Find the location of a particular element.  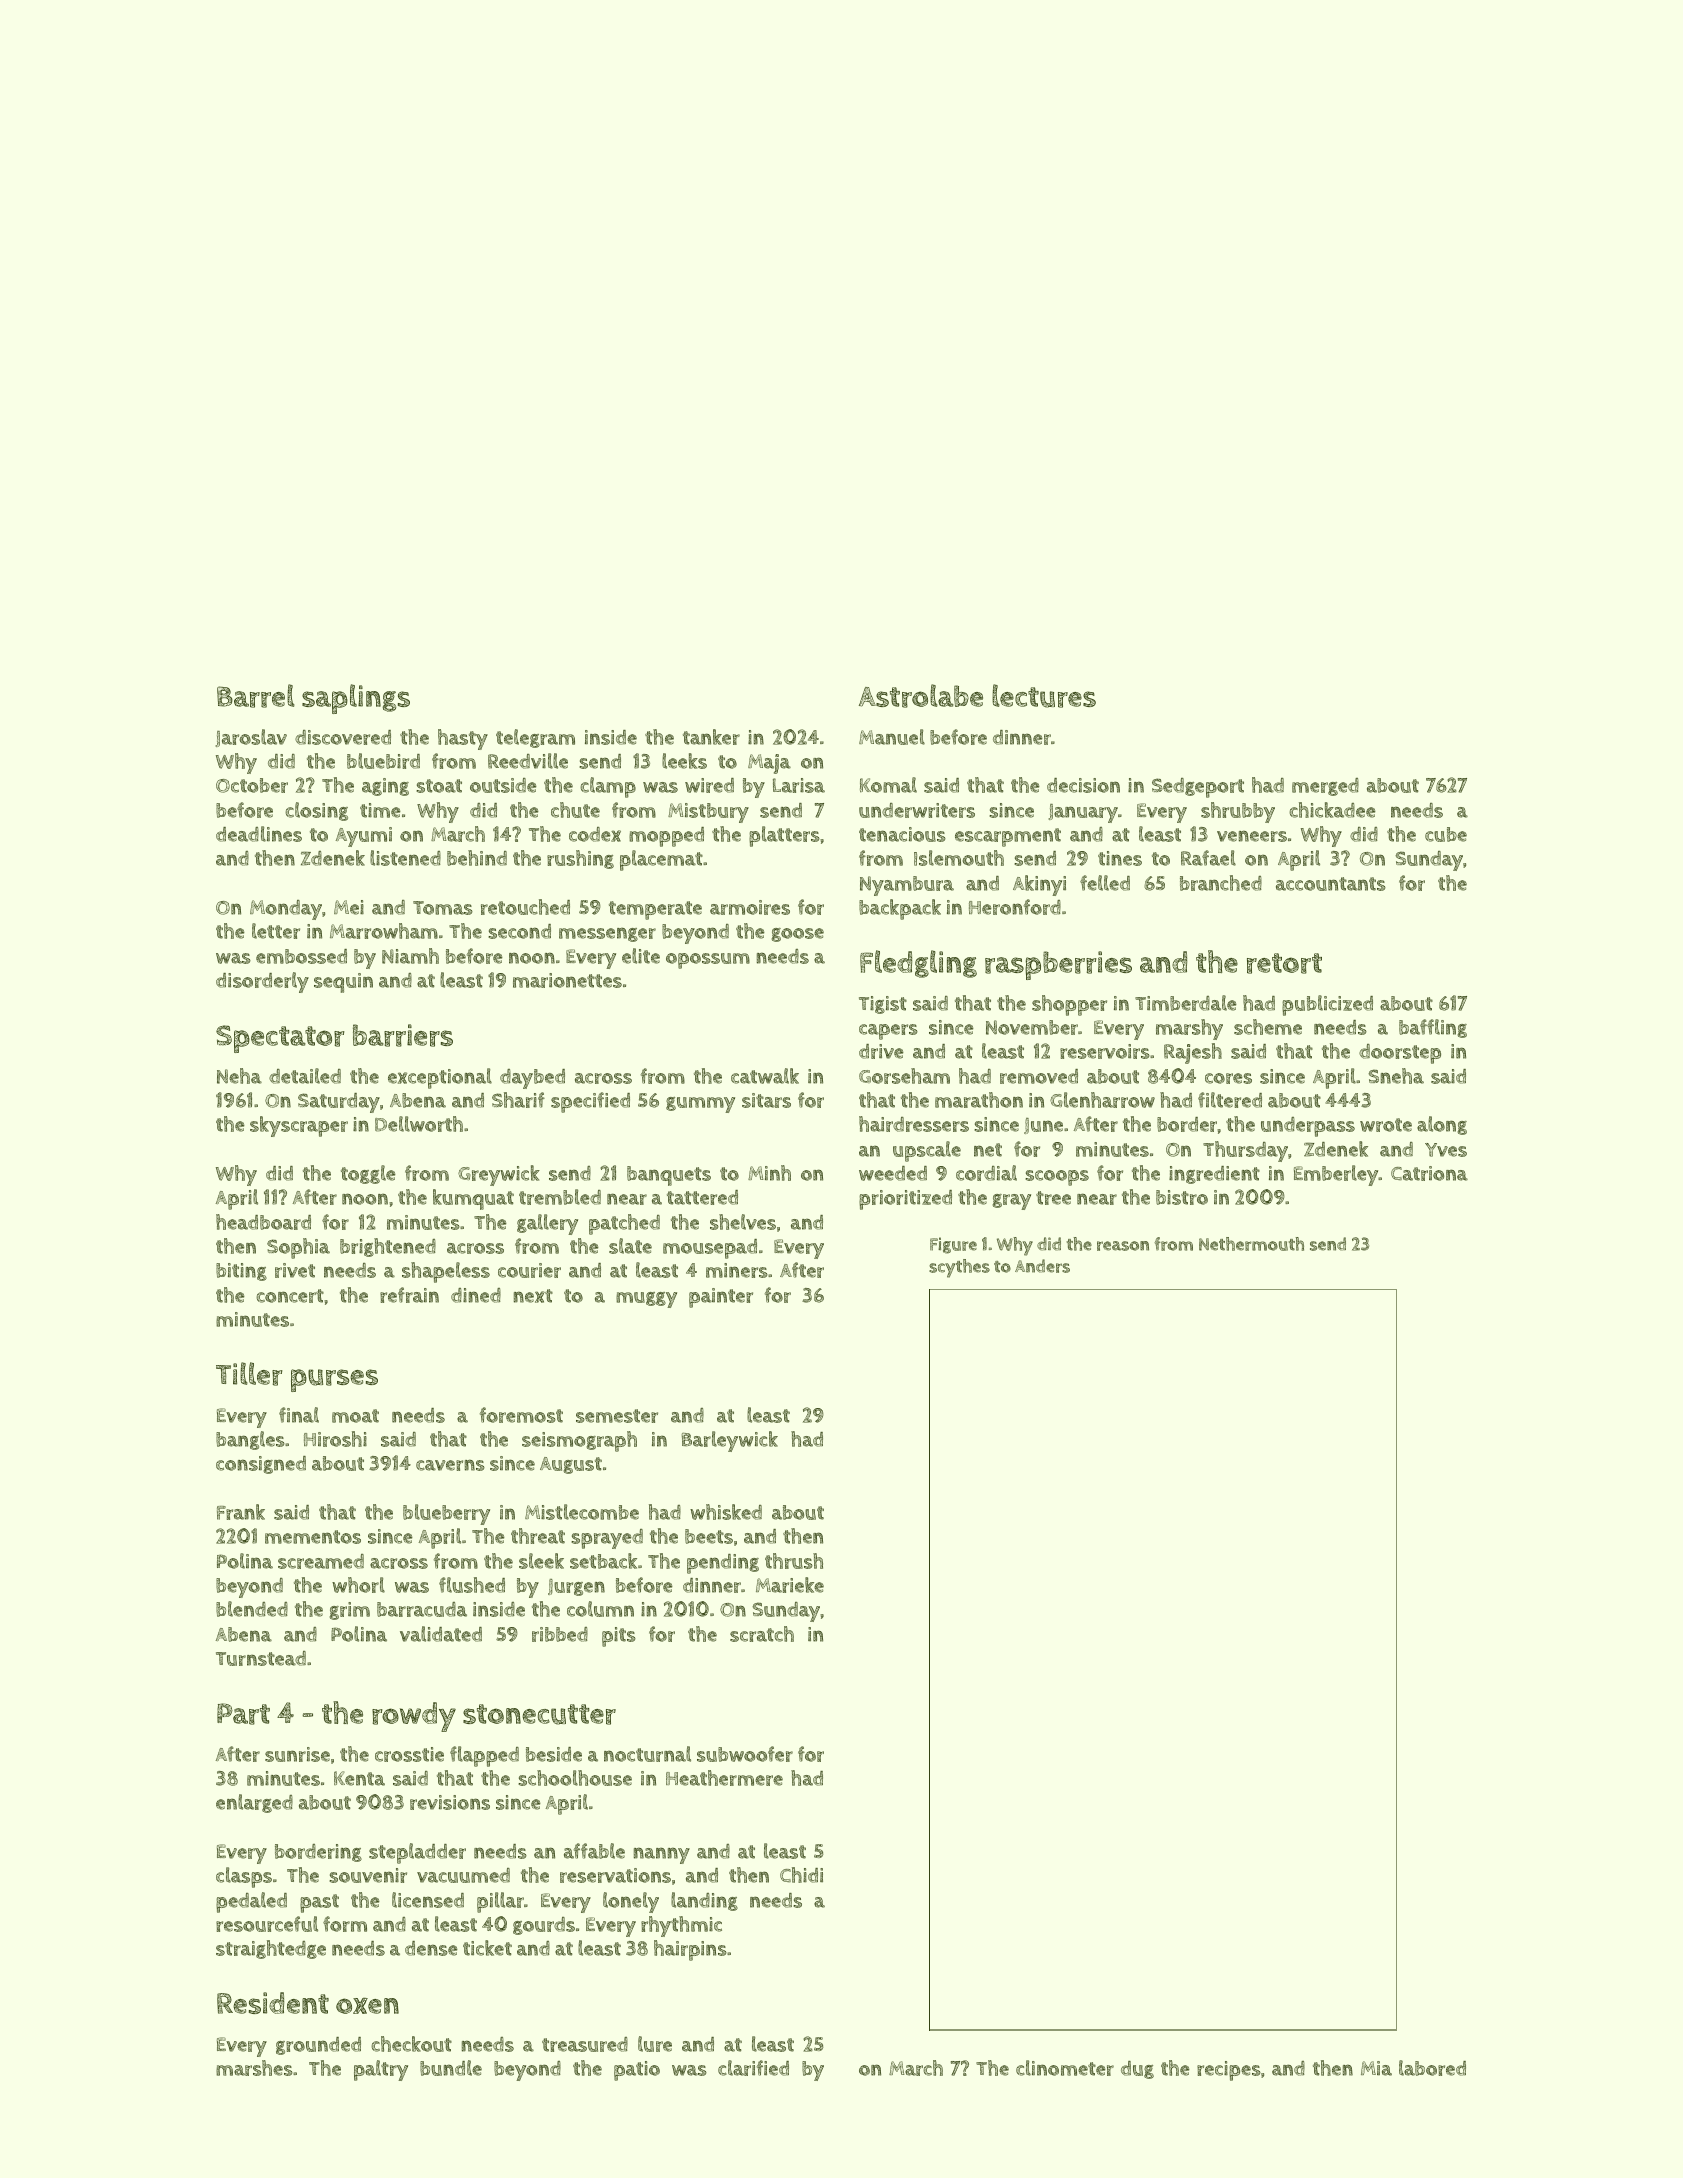

Nethermouth is located at coordinates (1251, 1244).
